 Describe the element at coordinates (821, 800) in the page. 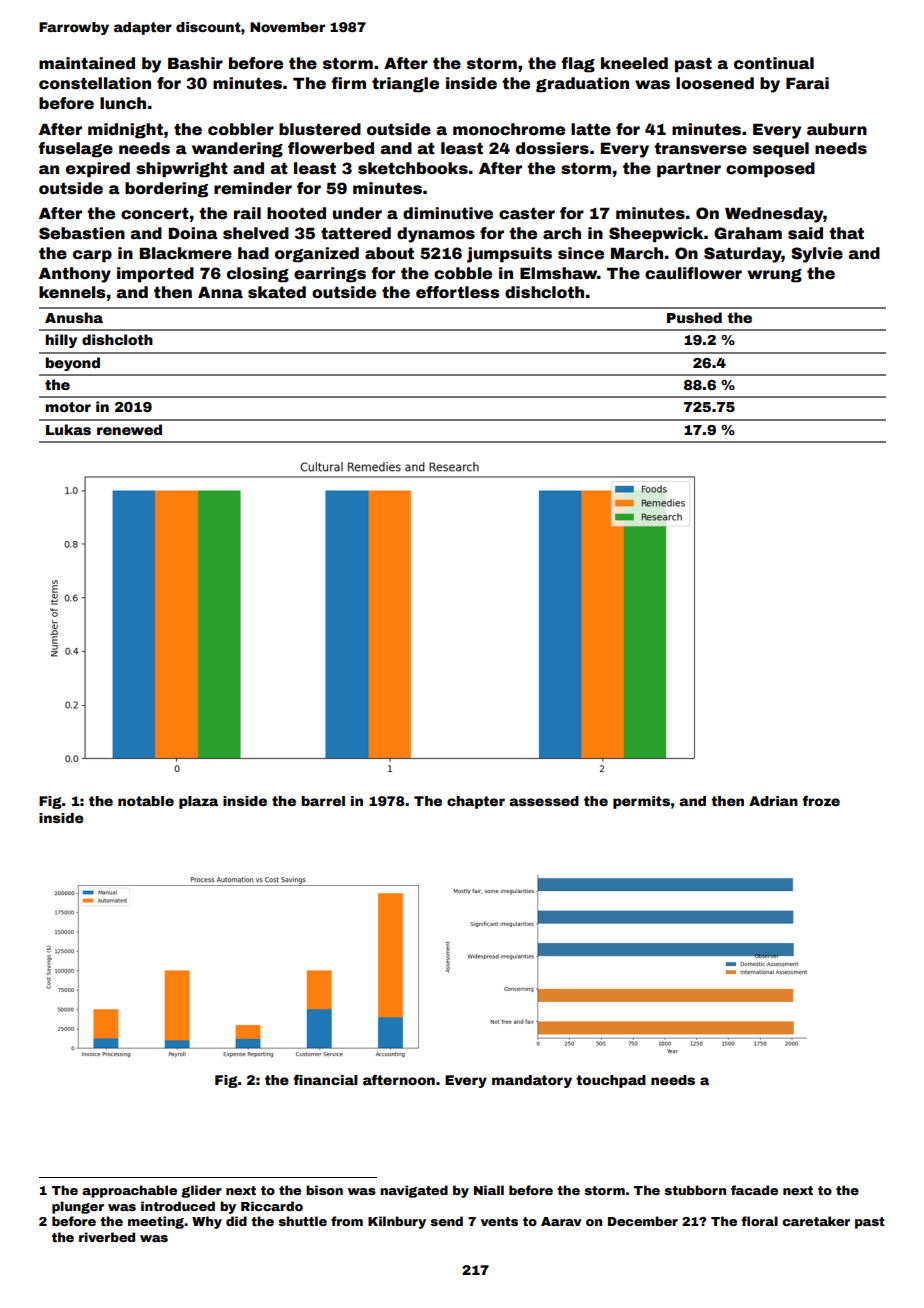

I see `froze` at that location.
